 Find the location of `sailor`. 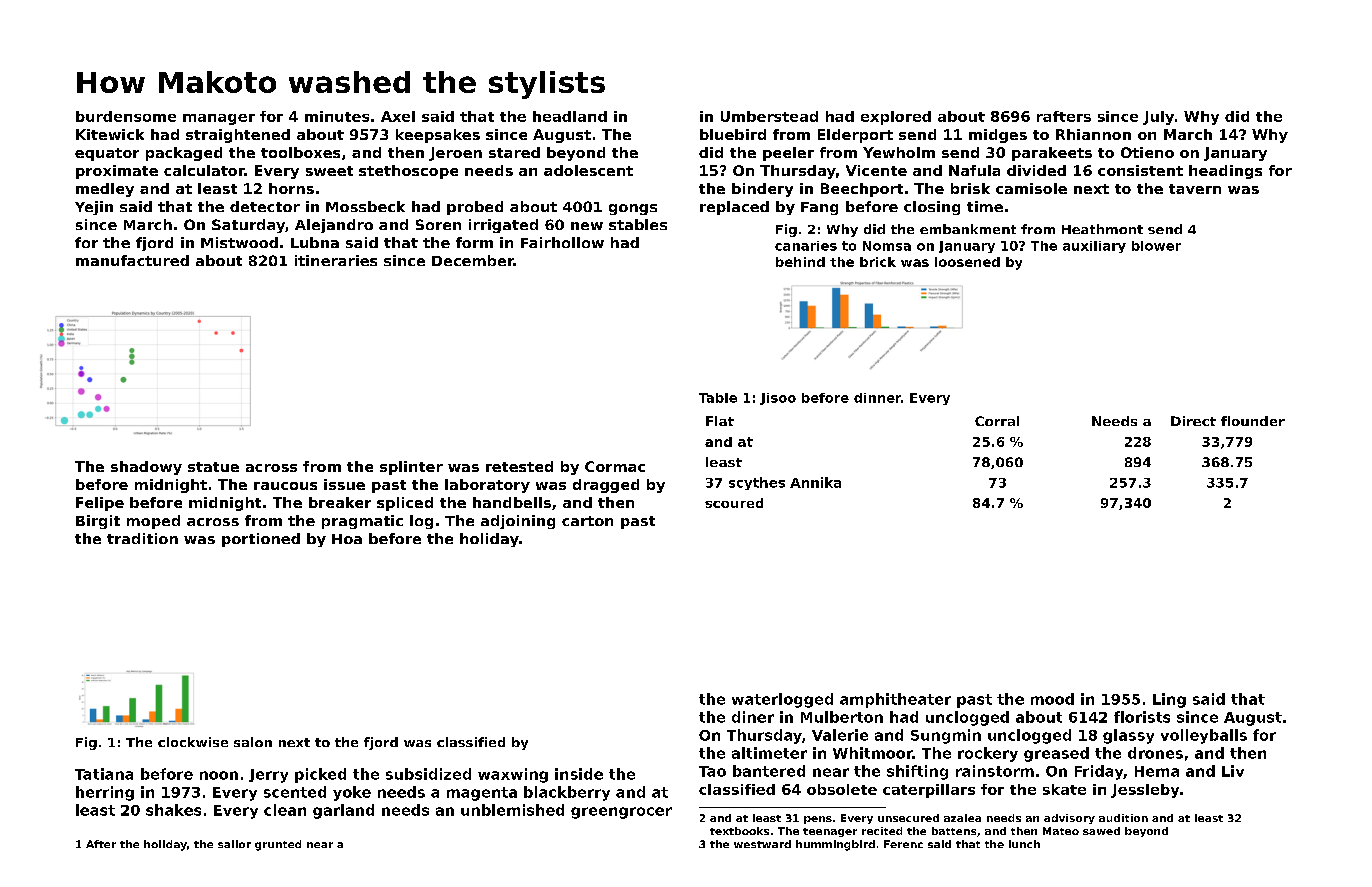

sailor is located at coordinates (234, 844).
